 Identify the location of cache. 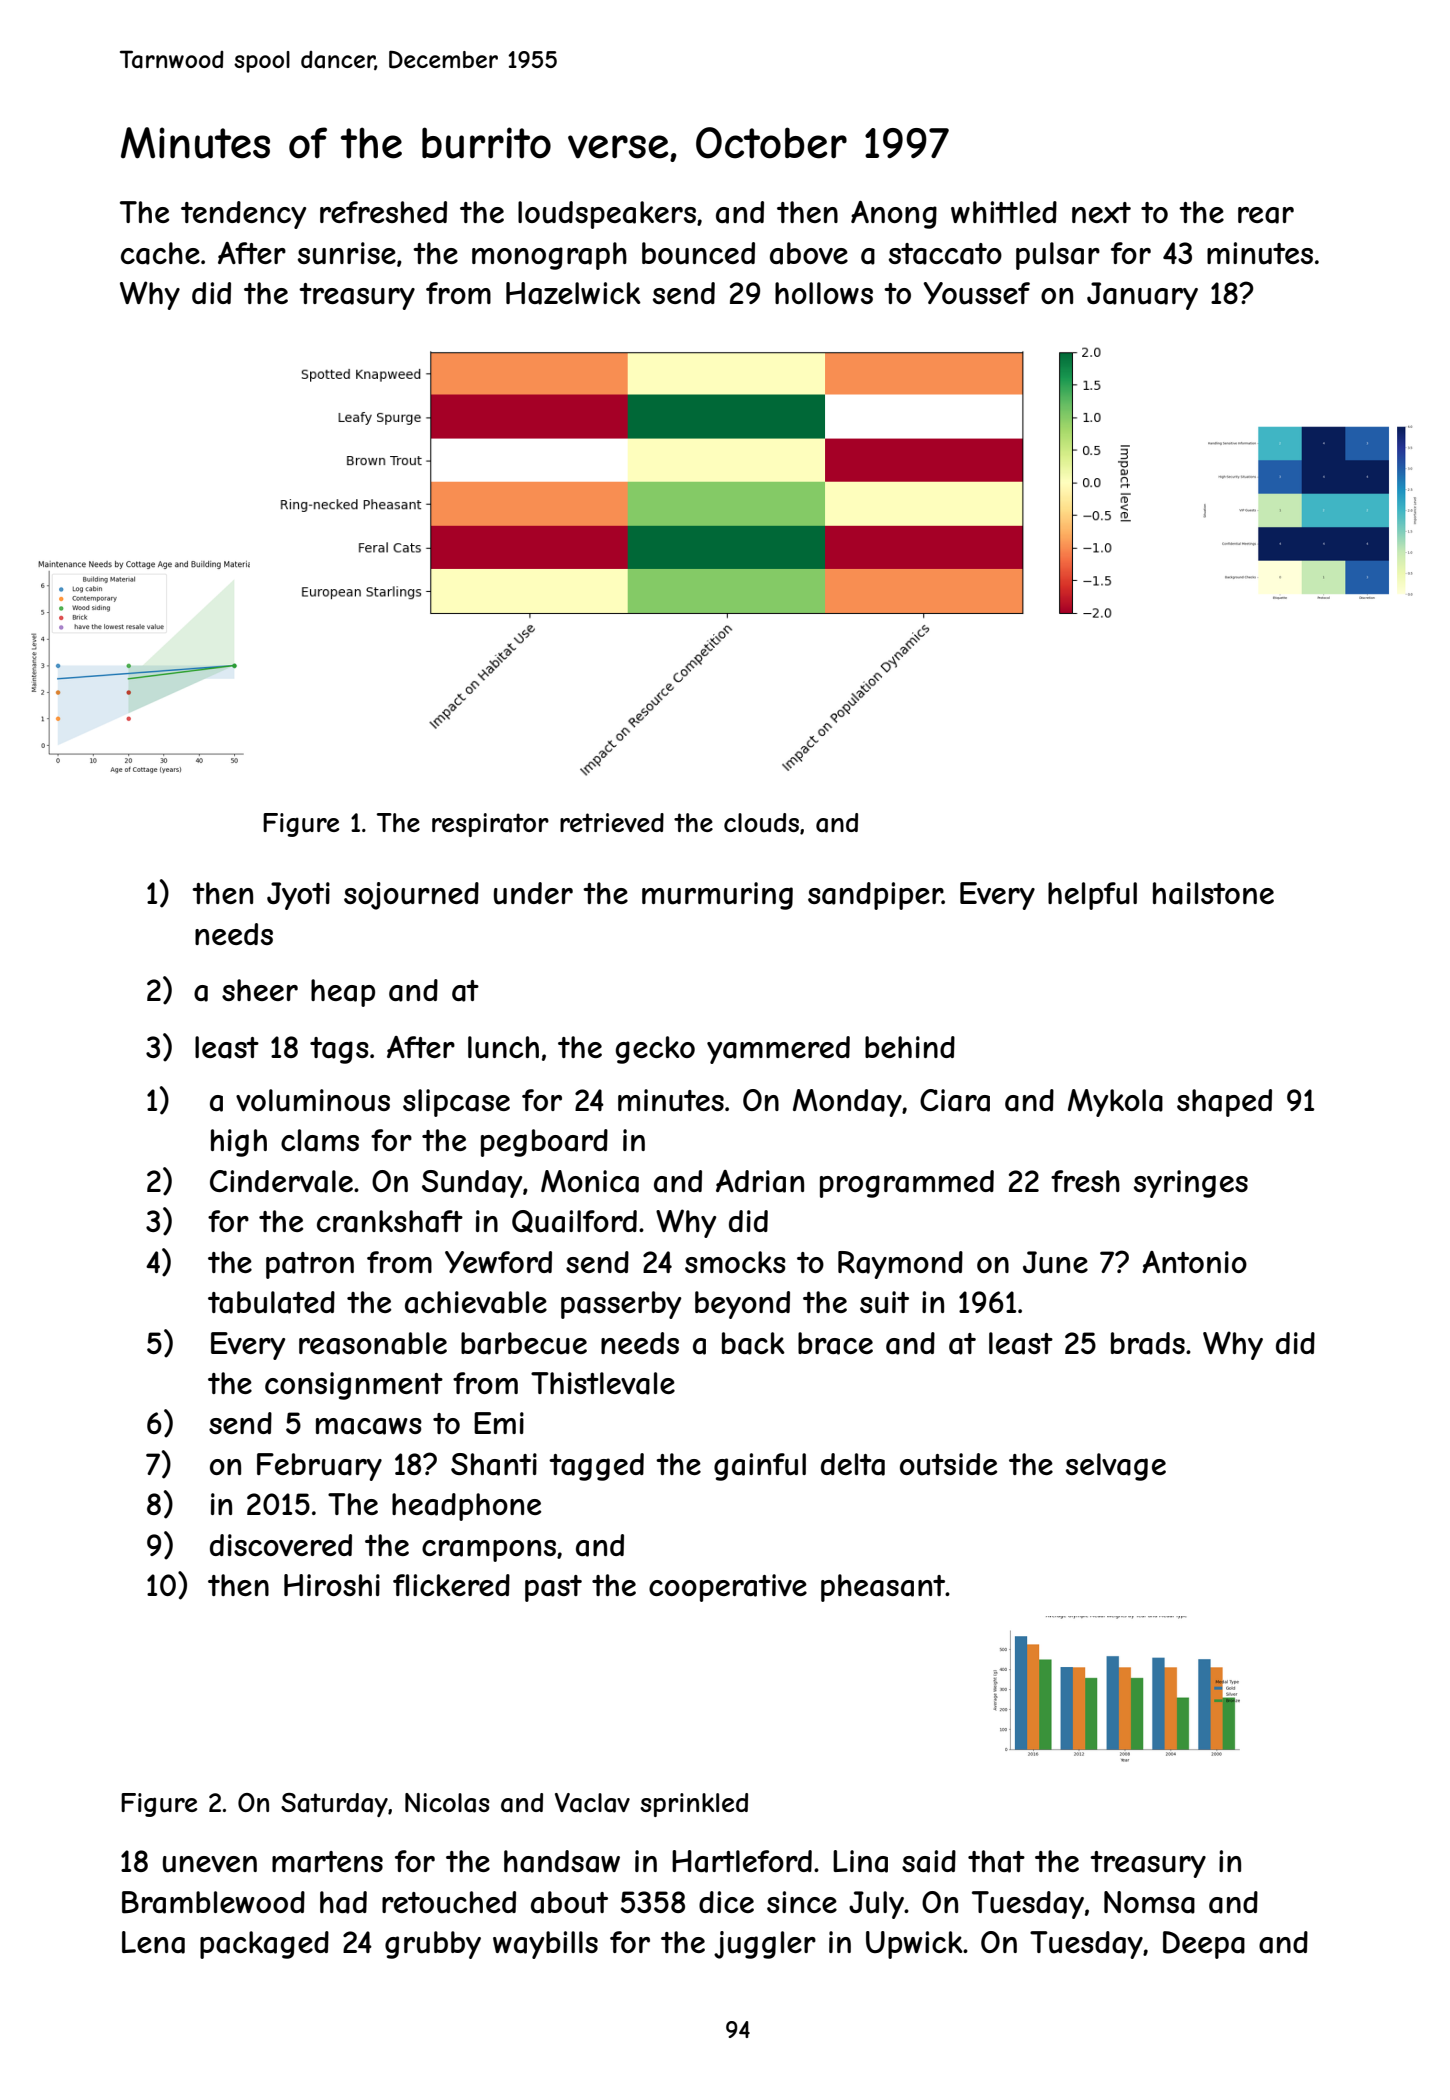
(160, 253).
